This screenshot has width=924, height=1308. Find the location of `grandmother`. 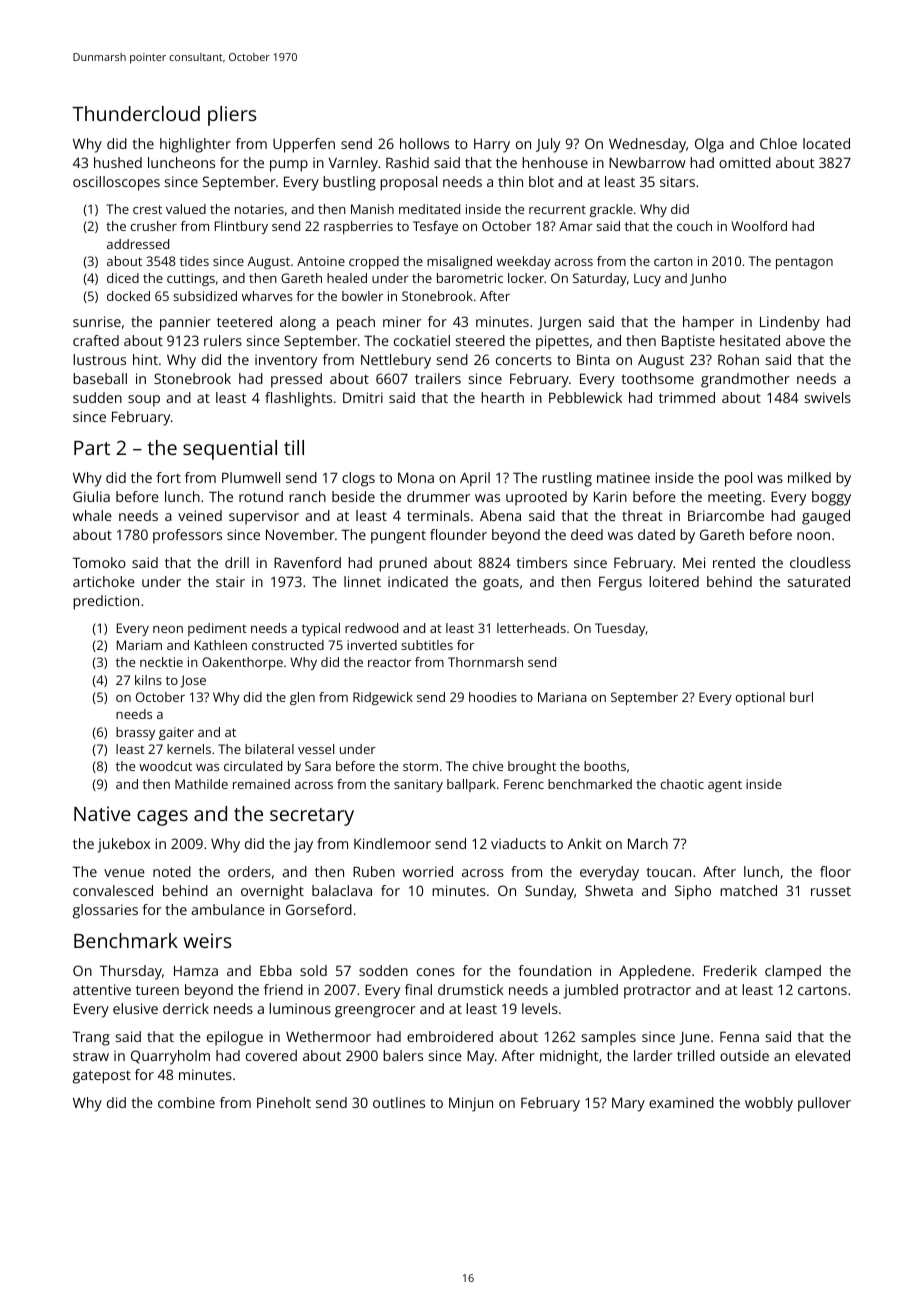

grandmother is located at coordinates (745, 380).
